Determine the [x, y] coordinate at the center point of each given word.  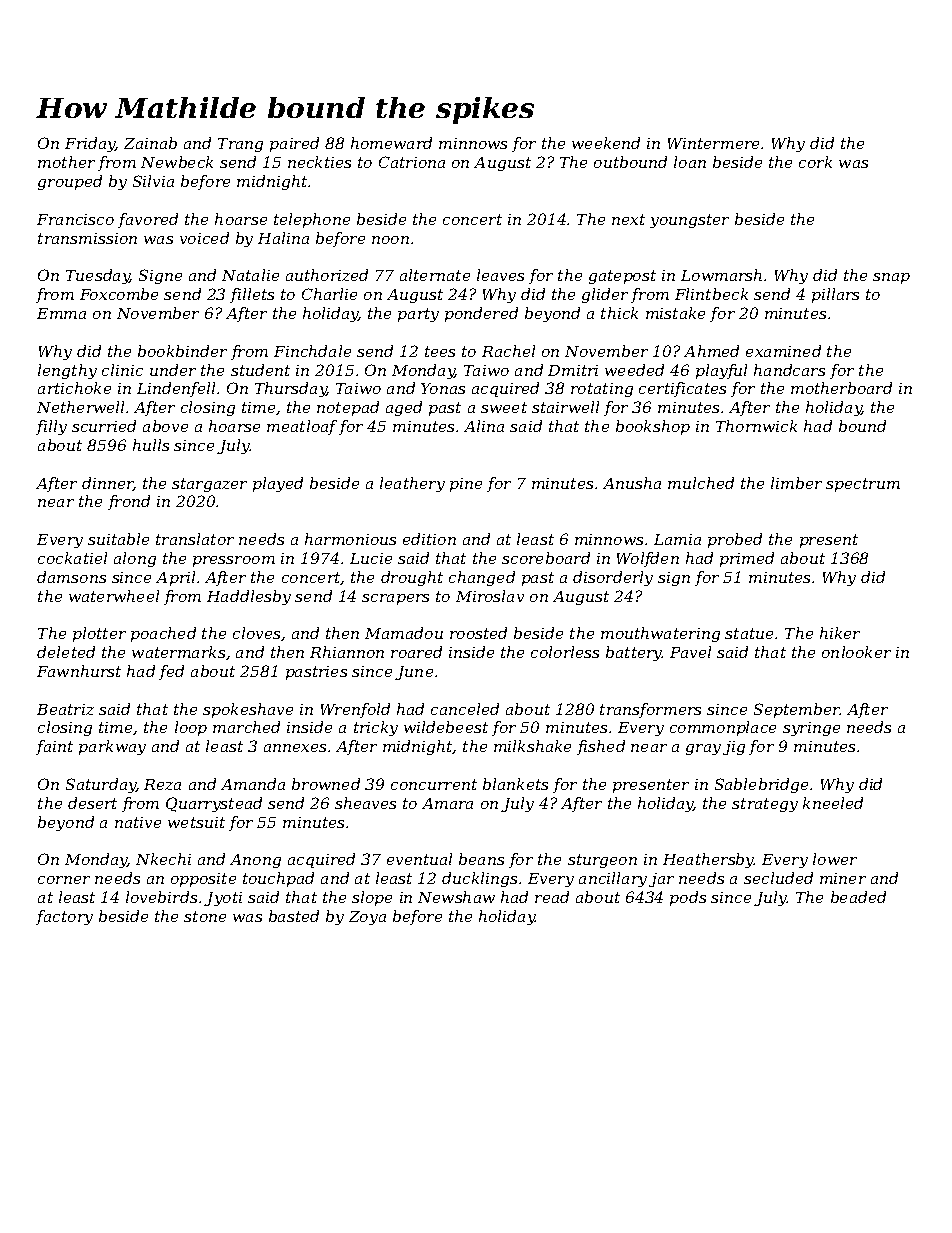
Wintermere [713, 143]
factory [64, 917]
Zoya [367, 918]
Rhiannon [347, 652]
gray [703, 749]
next [628, 219]
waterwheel [114, 596]
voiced [204, 238]
